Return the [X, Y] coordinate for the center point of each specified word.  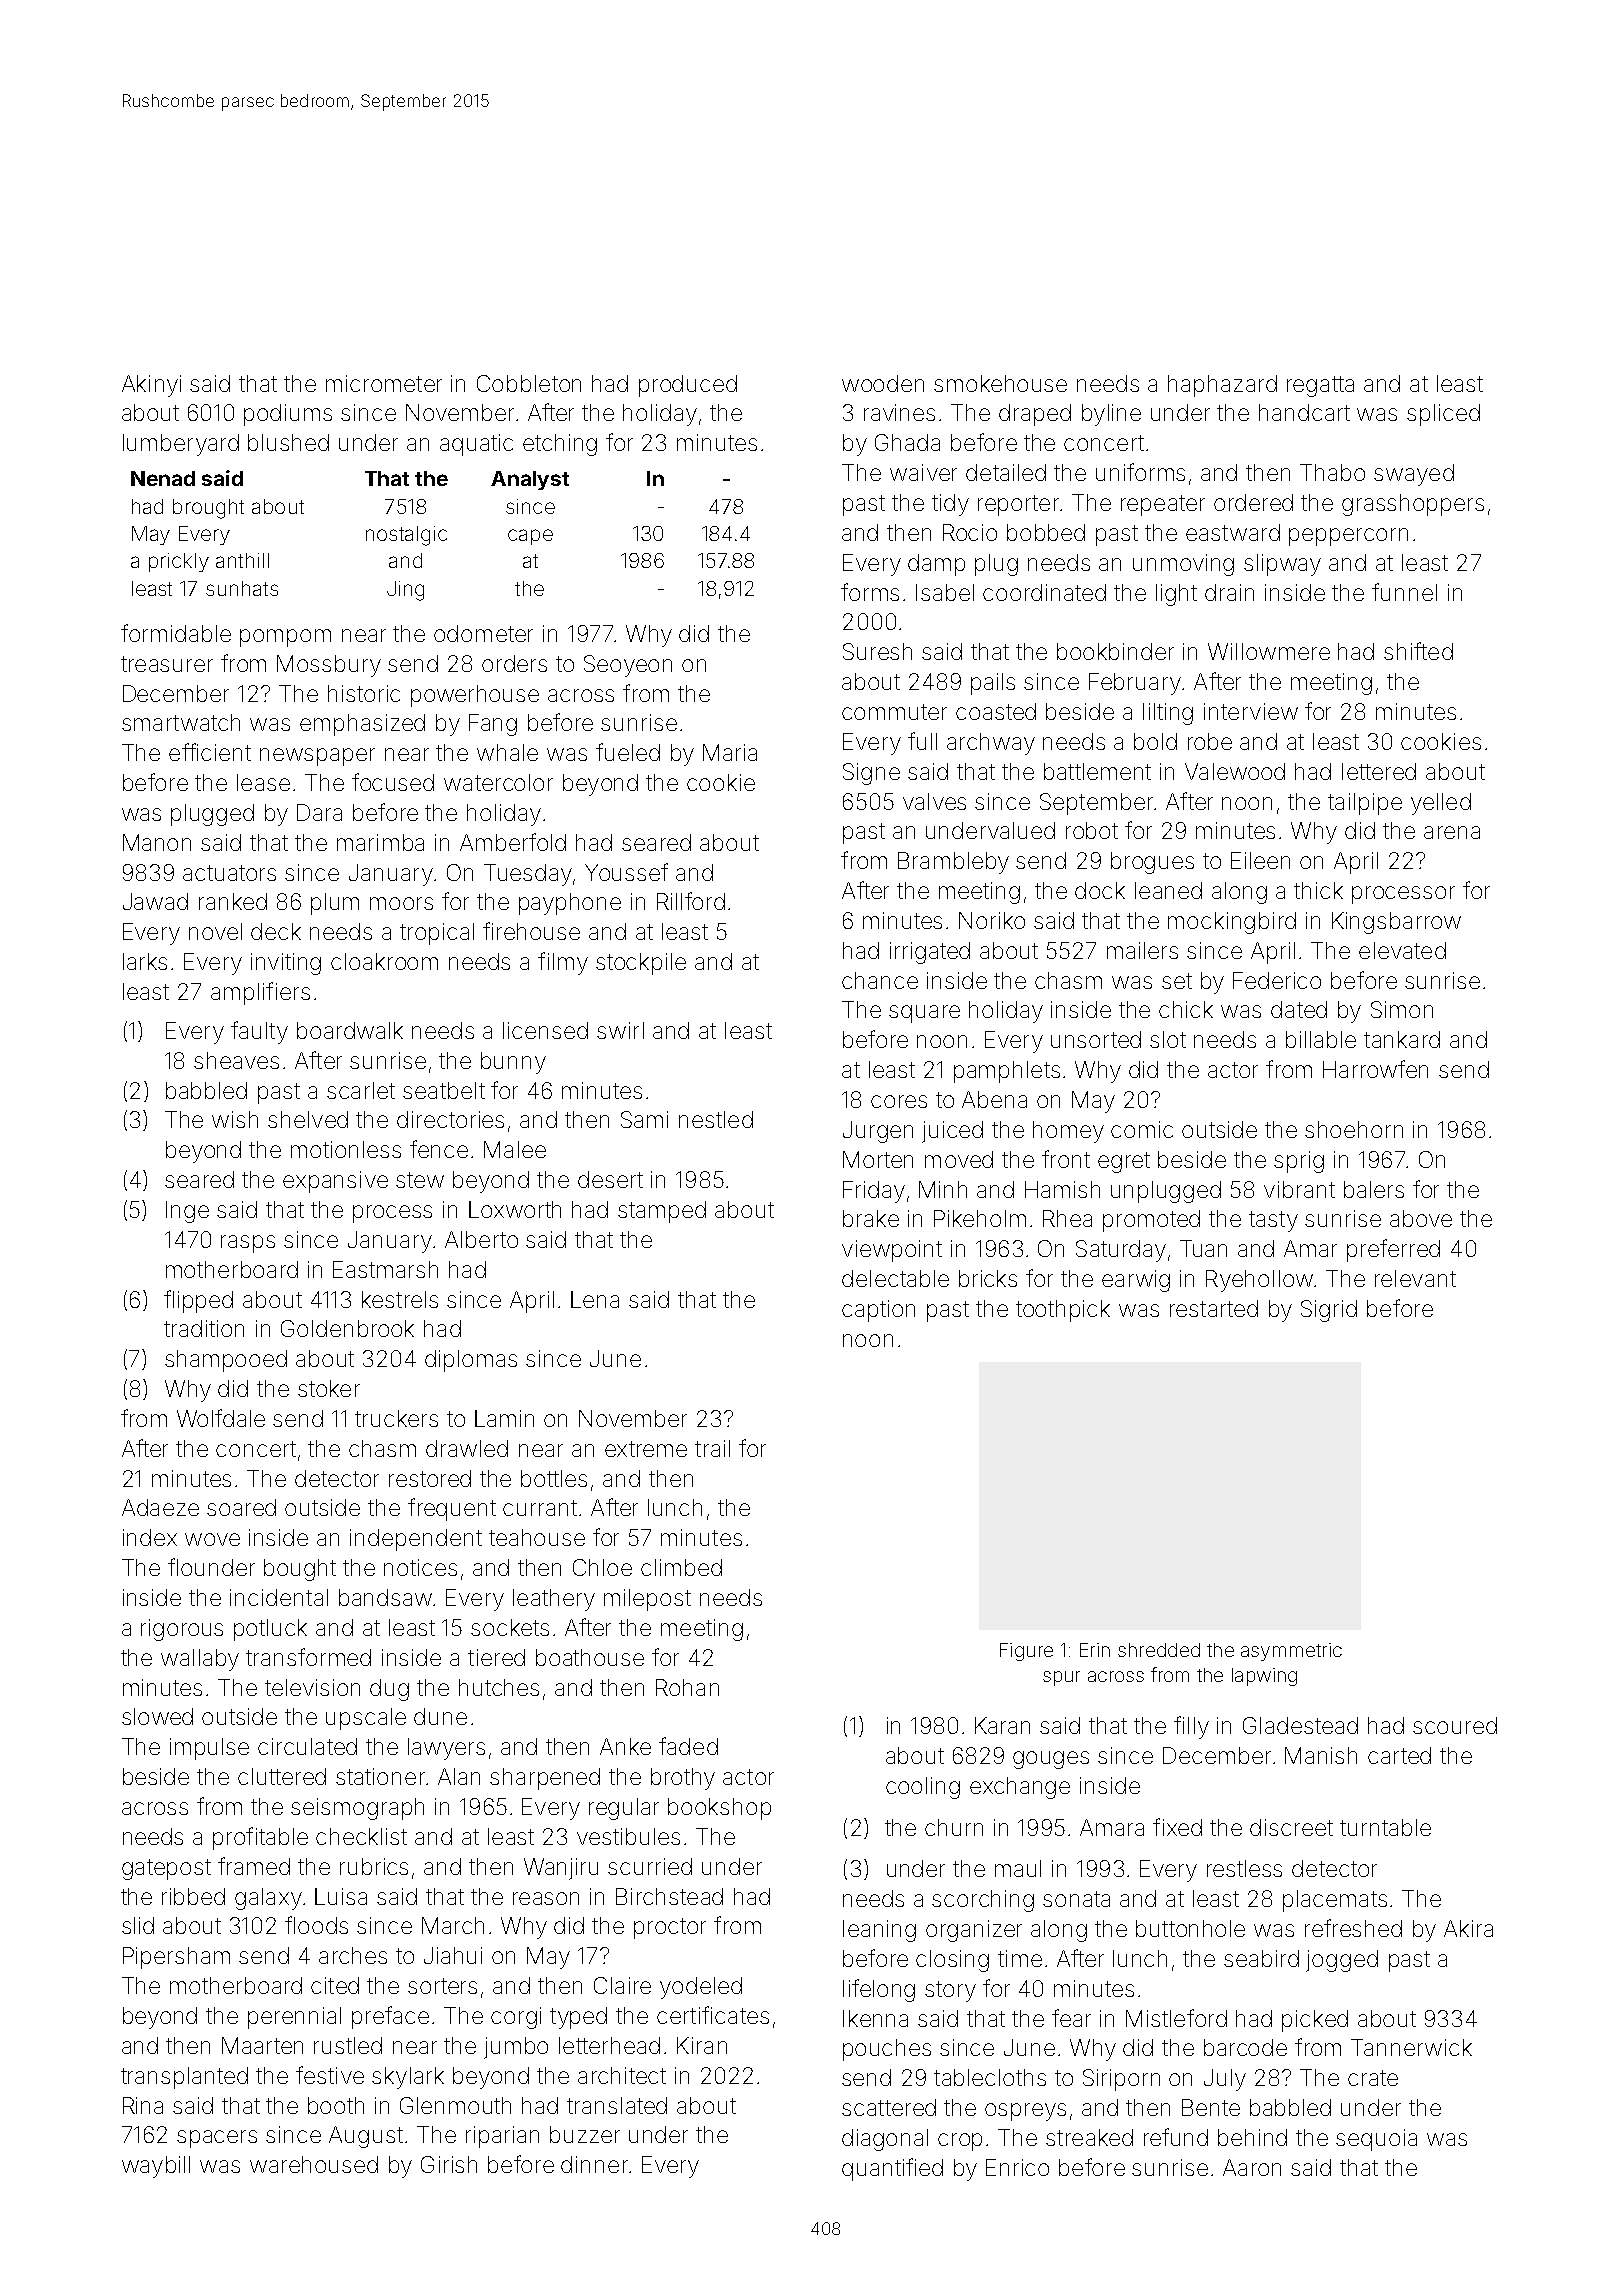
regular [624, 1809]
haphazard [1222, 386]
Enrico [1017, 2167]
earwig [1136, 1281]
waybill [156, 2167]
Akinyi [151, 386]
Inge [187, 1212]
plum [335, 904]
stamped [662, 1212]
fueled [628, 752]
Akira [1468, 1928]
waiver [923, 472]
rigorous [182, 1630]
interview [1251, 711]
